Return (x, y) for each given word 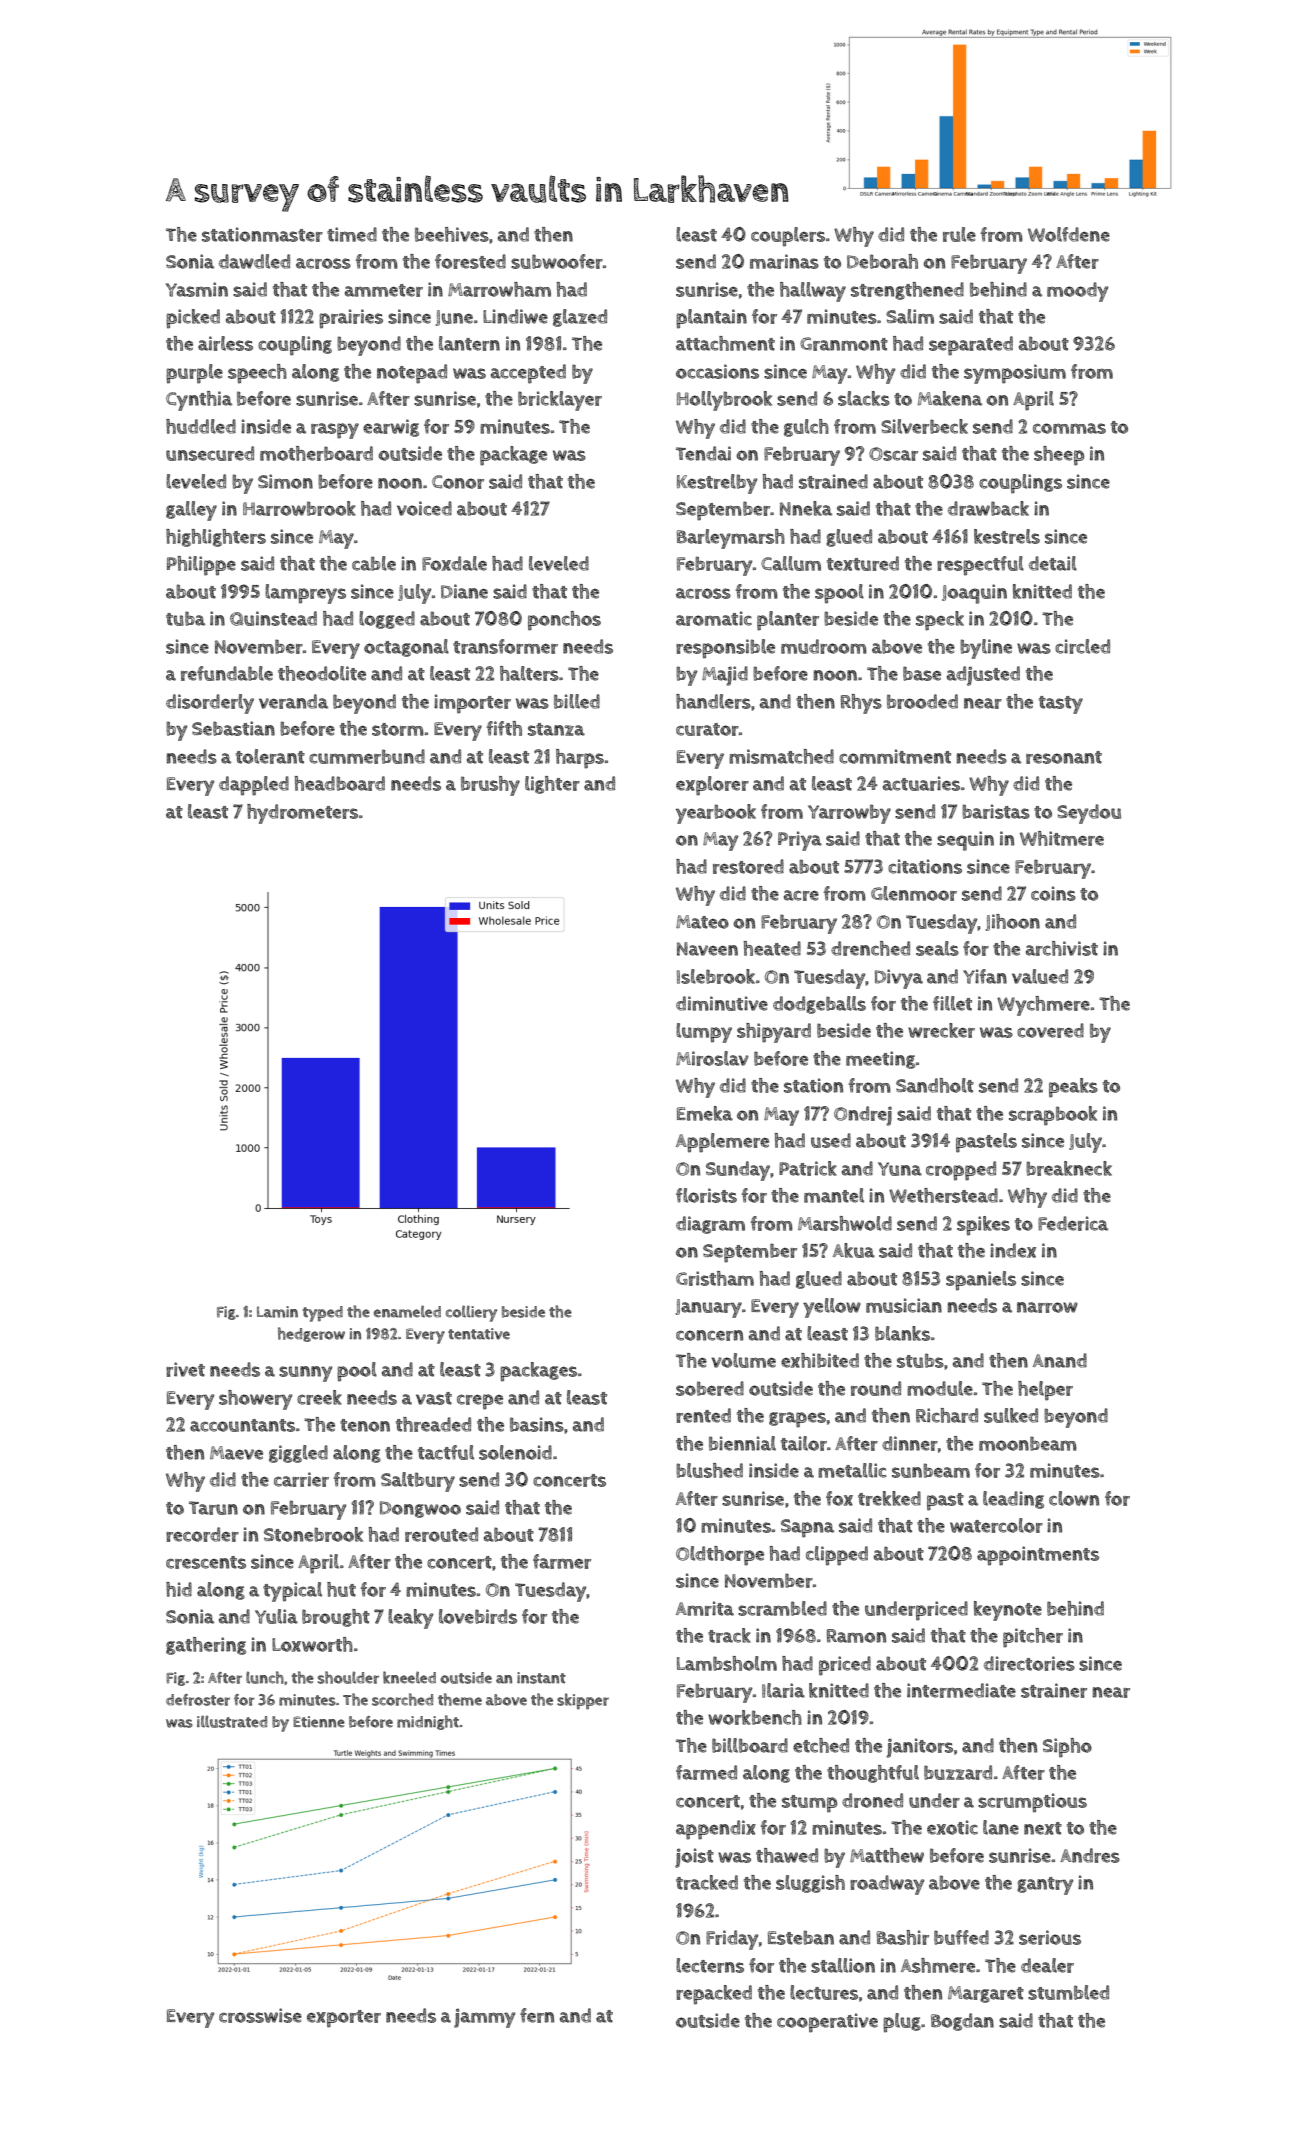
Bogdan (962, 2022)
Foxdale (454, 563)
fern (537, 2015)
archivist (1062, 948)
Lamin (277, 1312)
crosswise (260, 2015)
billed (577, 701)
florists (706, 1195)
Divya (899, 979)
